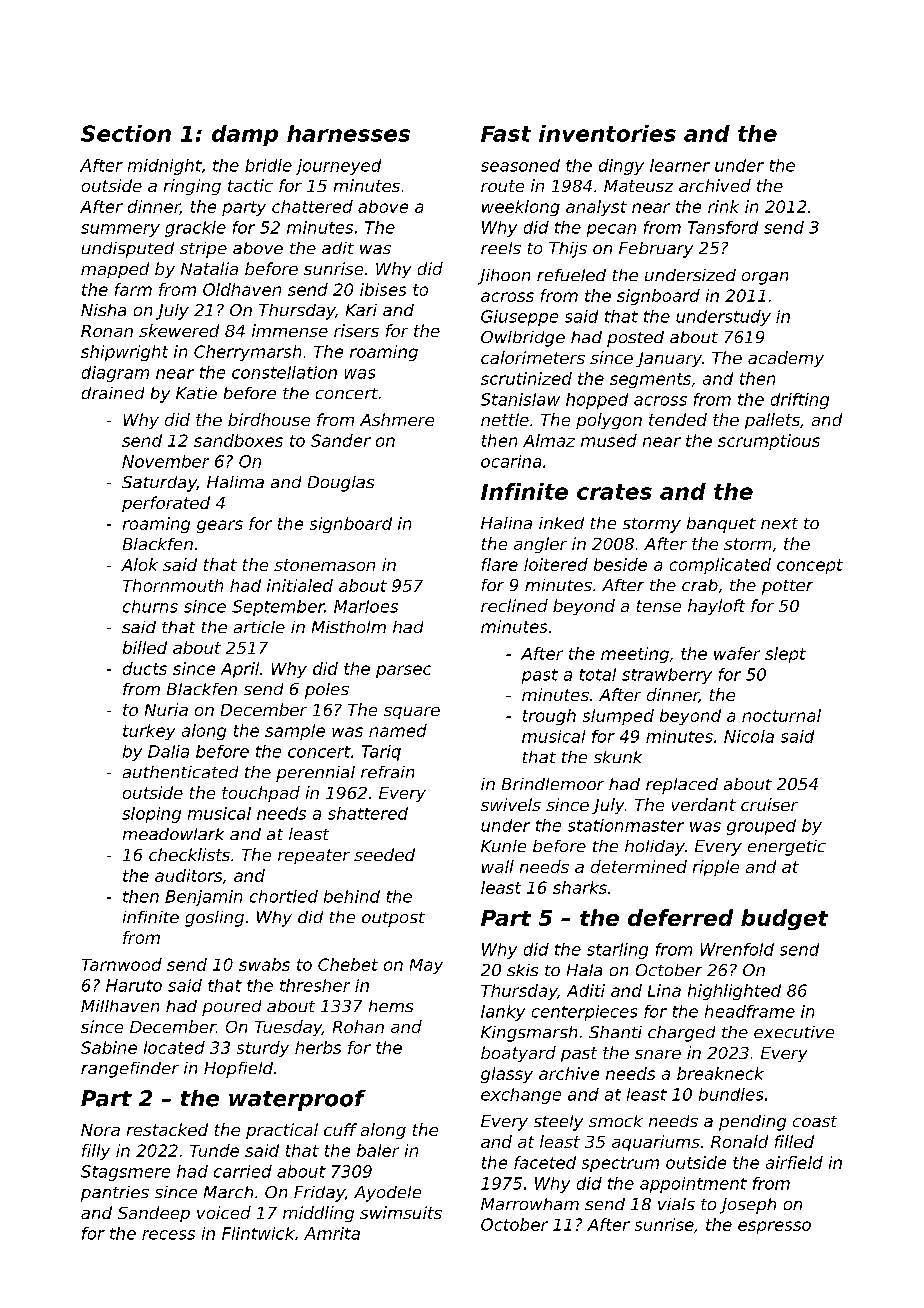 The image size is (924, 1308). I want to click on budget, so click(784, 919).
